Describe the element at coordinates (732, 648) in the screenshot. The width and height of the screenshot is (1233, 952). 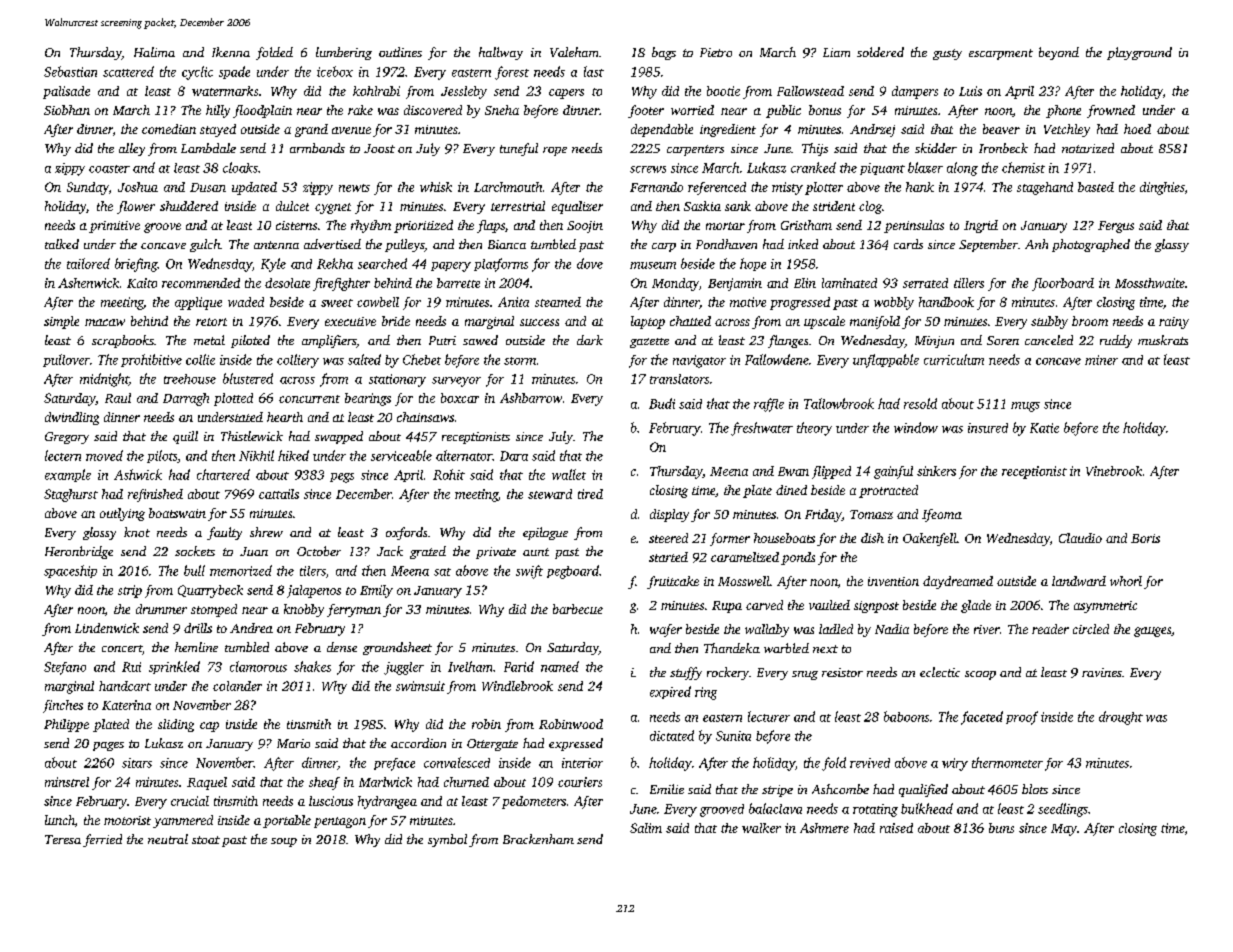
I see `Thandeka` at that location.
